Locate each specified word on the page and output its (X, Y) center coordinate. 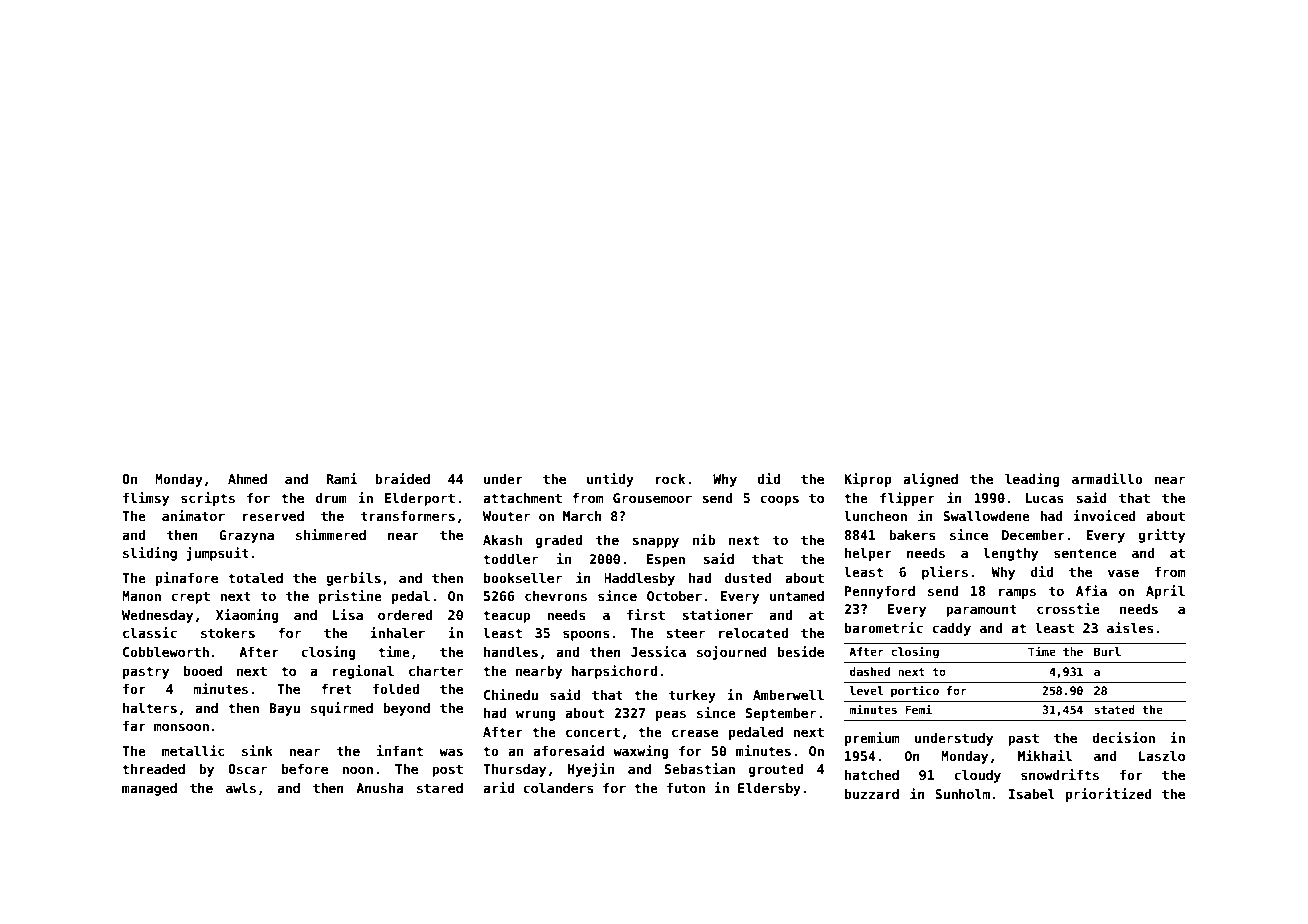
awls (241, 788)
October (674, 596)
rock (670, 479)
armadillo (1107, 478)
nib (704, 539)
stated (1114, 709)
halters (150, 708)
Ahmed (247, 479)
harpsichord (614, 672)
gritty (1161, 536)
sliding (150, 554)
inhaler (397, 632)
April (1165, 592)
